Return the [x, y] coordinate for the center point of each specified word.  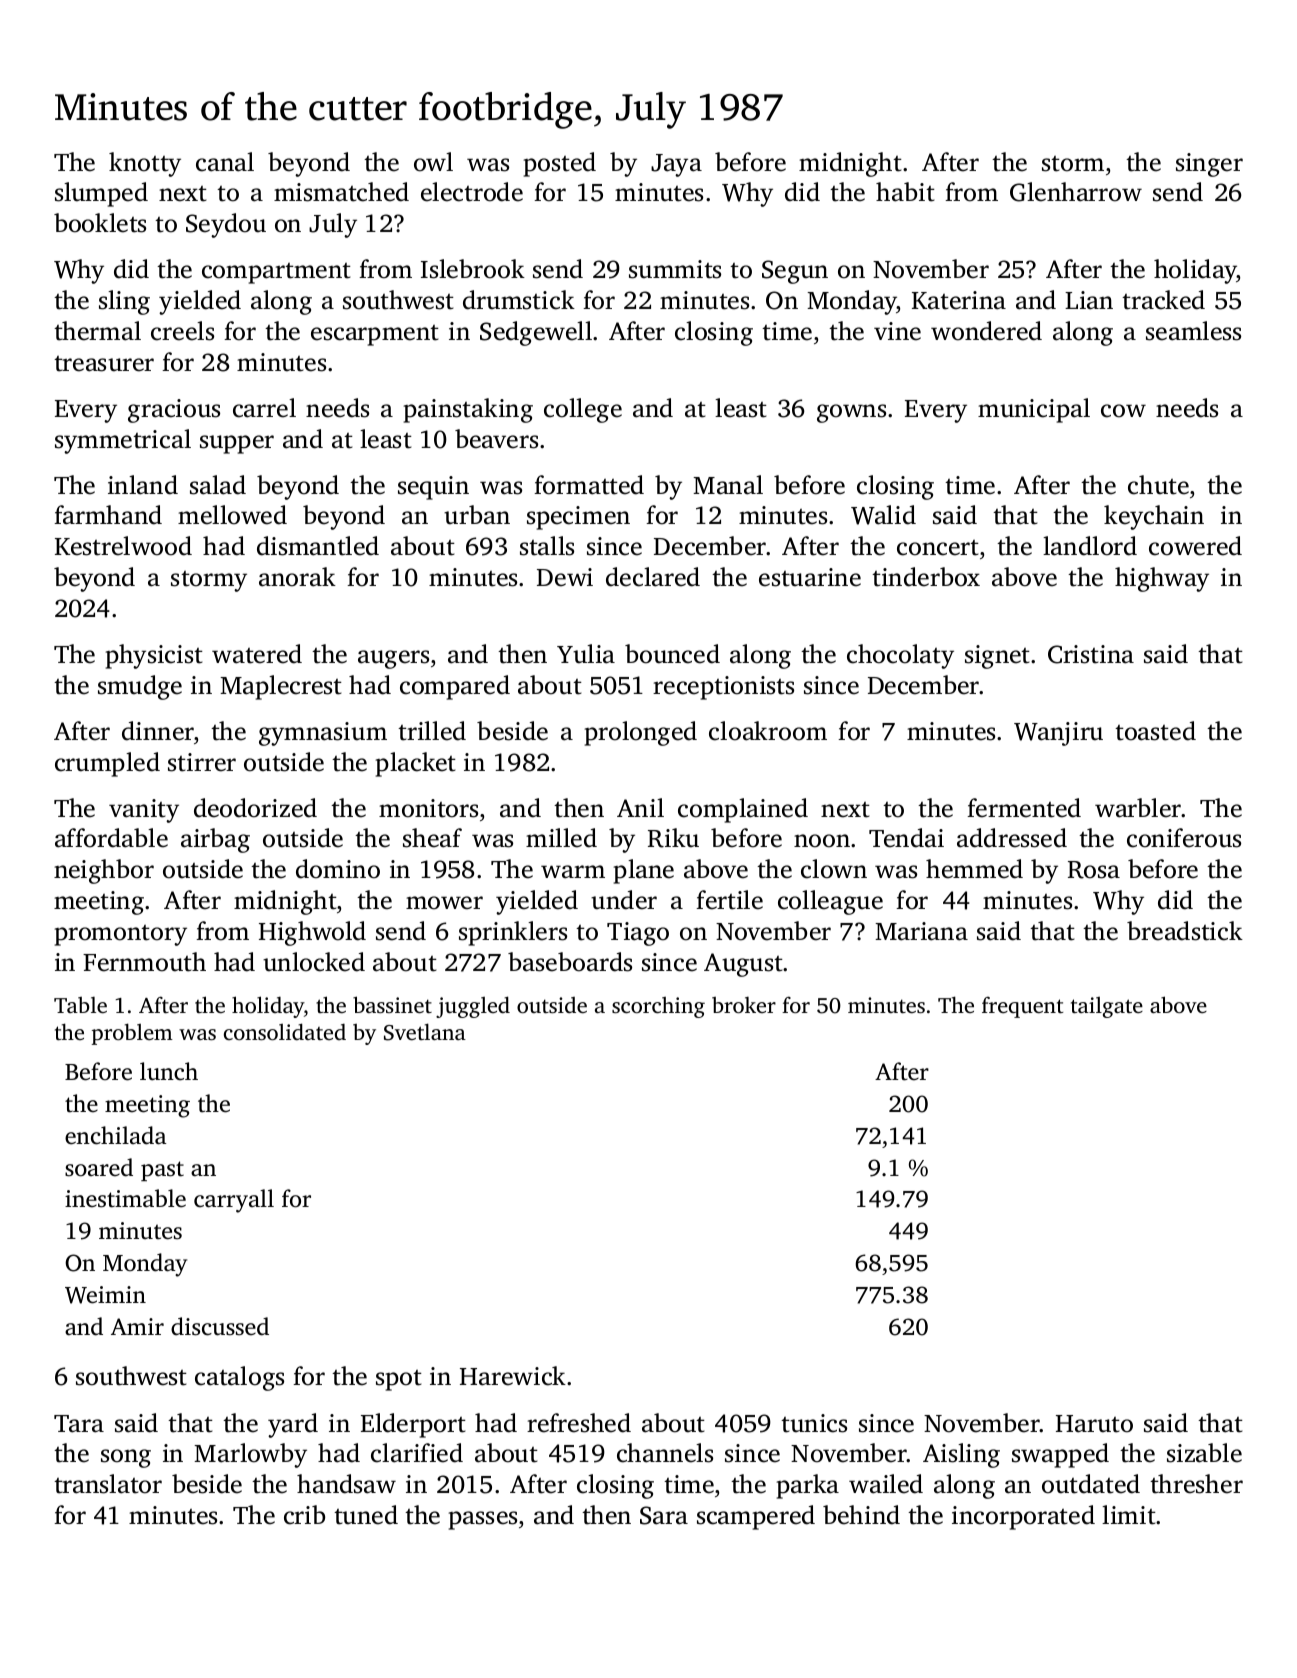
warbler [1138, 808]
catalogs [239, 1378]
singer [1209, 165]
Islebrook [473, 269]
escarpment [375, 335]
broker [744, 1005]
